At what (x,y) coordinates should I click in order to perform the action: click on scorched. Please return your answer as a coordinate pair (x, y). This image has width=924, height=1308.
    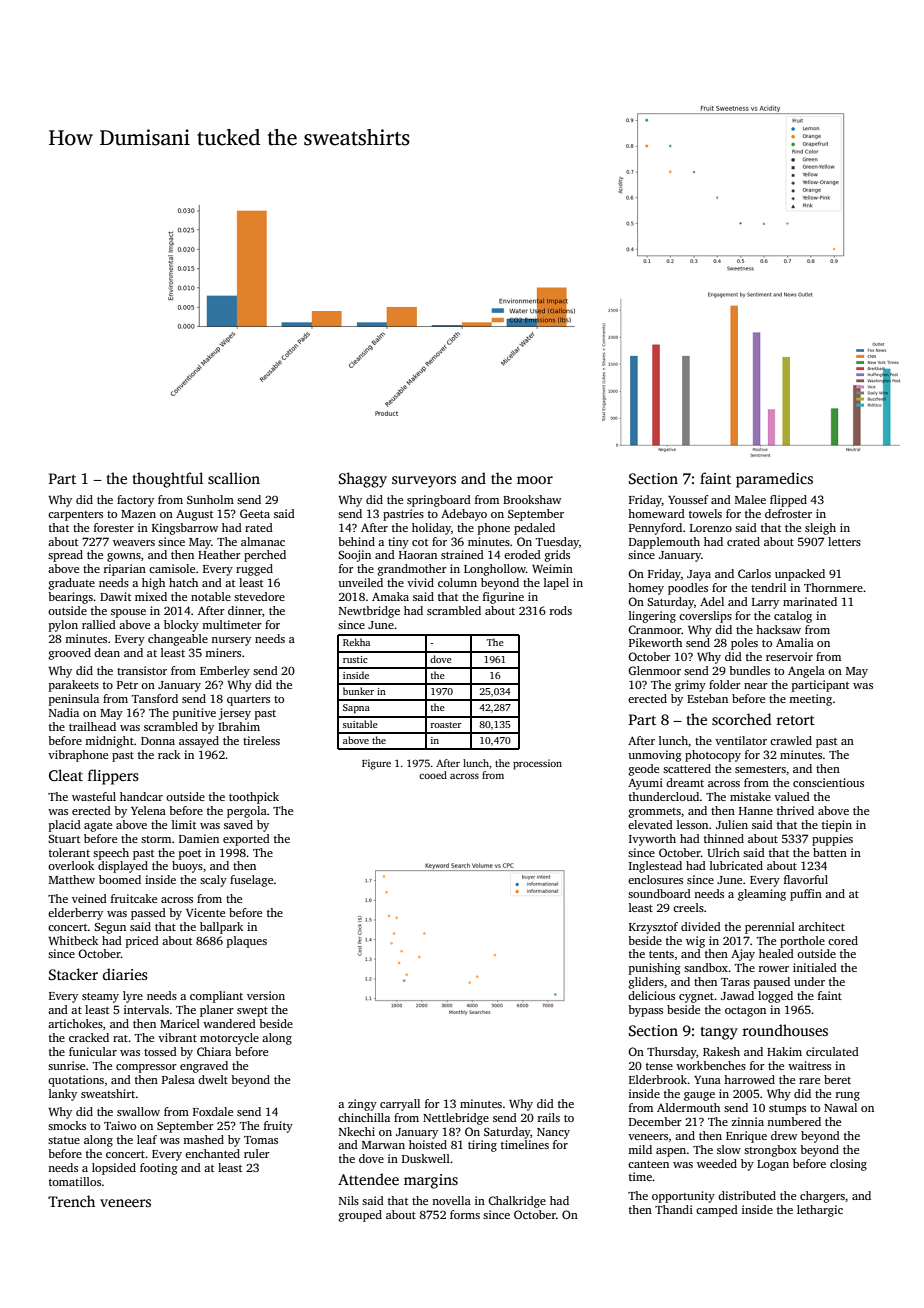
    Looking at the image, I should click on (741, 719).
